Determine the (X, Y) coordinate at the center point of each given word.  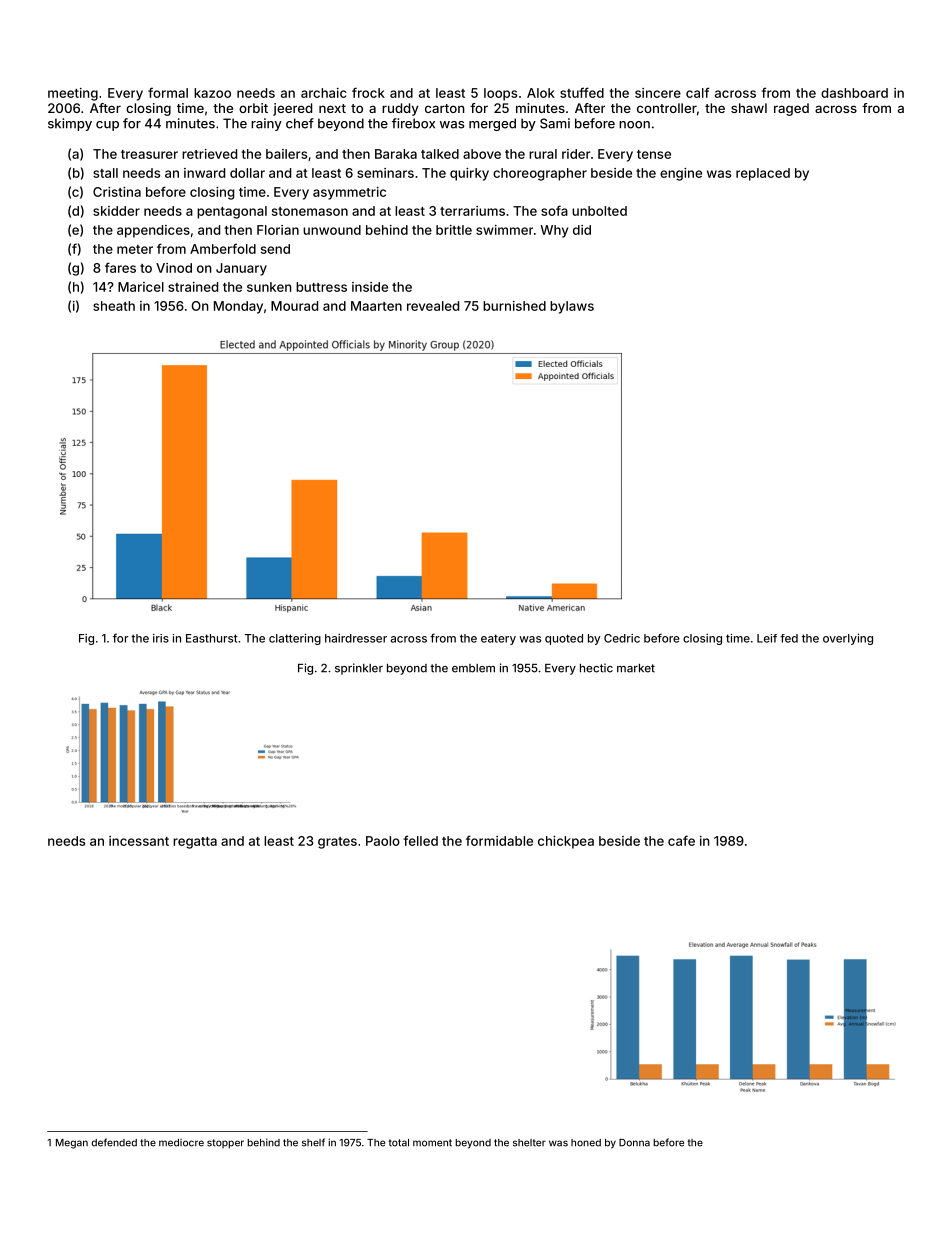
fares (120, 267)
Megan (72, 1144)
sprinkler (359, 669)
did (582, 230)
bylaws (572, 307)
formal (168, 92)
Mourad (294, 306)
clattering (295, 639)
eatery (498, 639)
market (636, 668)
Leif (767, 638)
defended (114, 1142)
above (482, 154)
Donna (634, 1143)
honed (586, 1143)
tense (654, 154)
